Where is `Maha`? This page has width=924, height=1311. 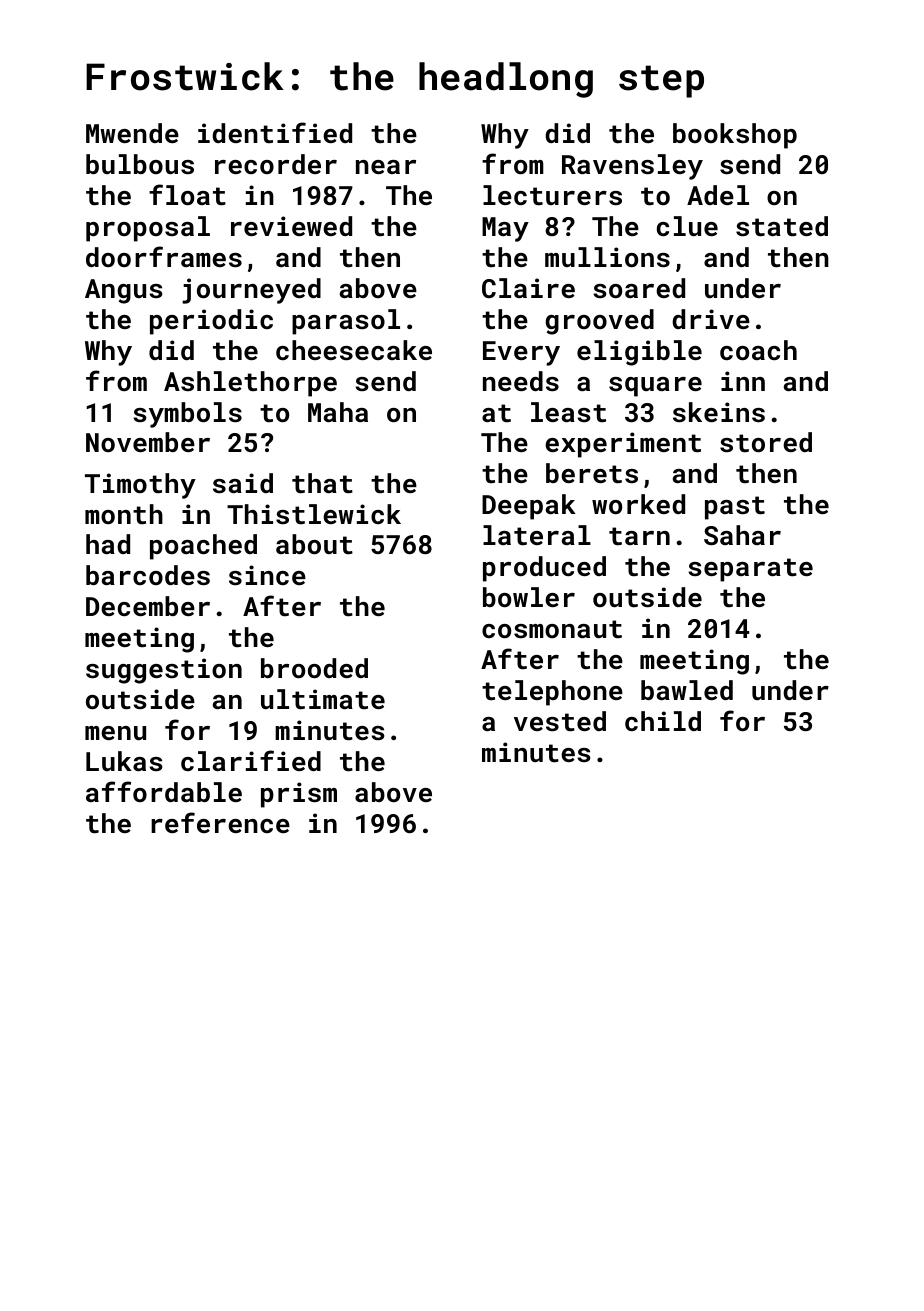 Maha is located at coordinates (338, 412).
